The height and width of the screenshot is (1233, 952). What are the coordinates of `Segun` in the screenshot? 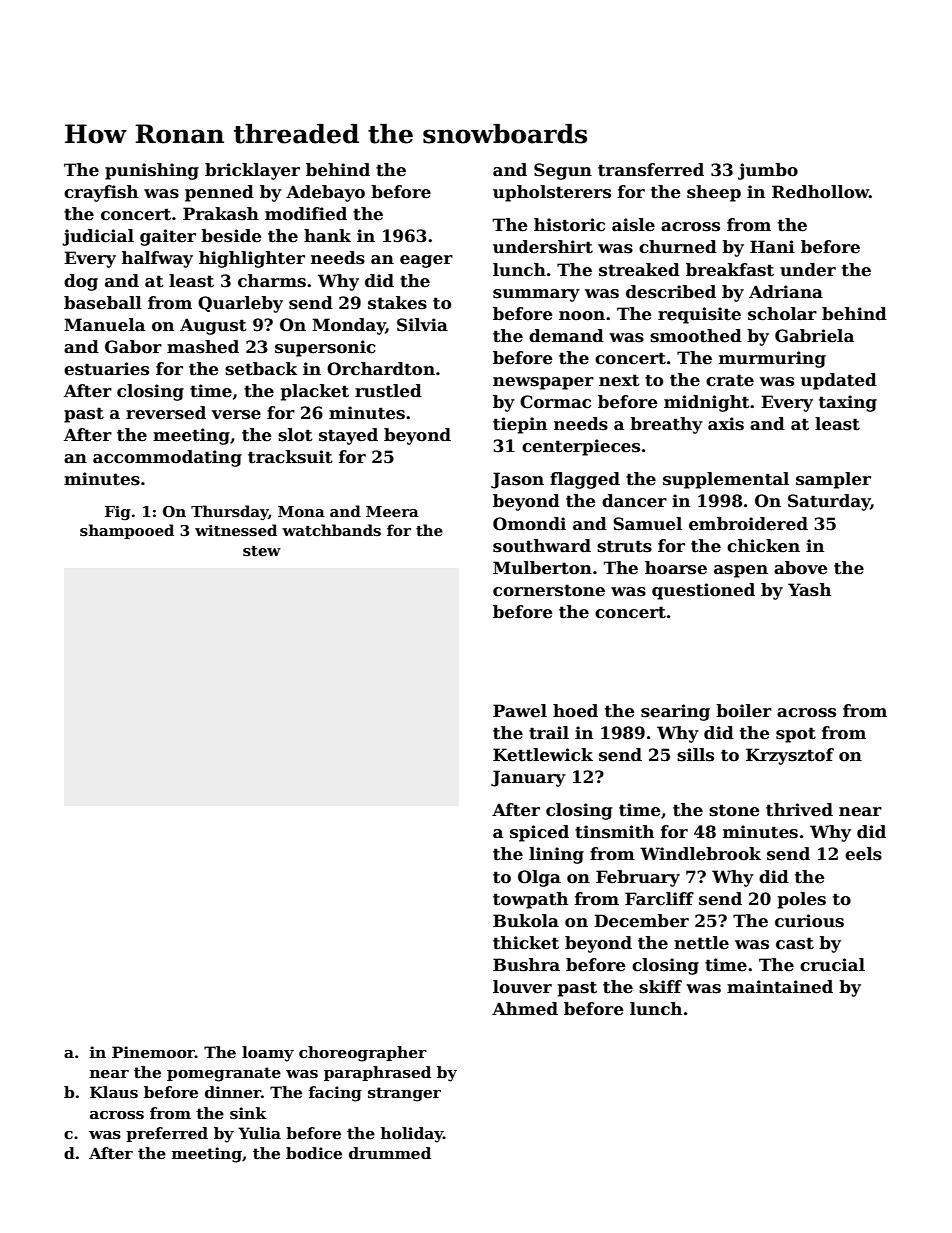 It's located at (563, 171).
